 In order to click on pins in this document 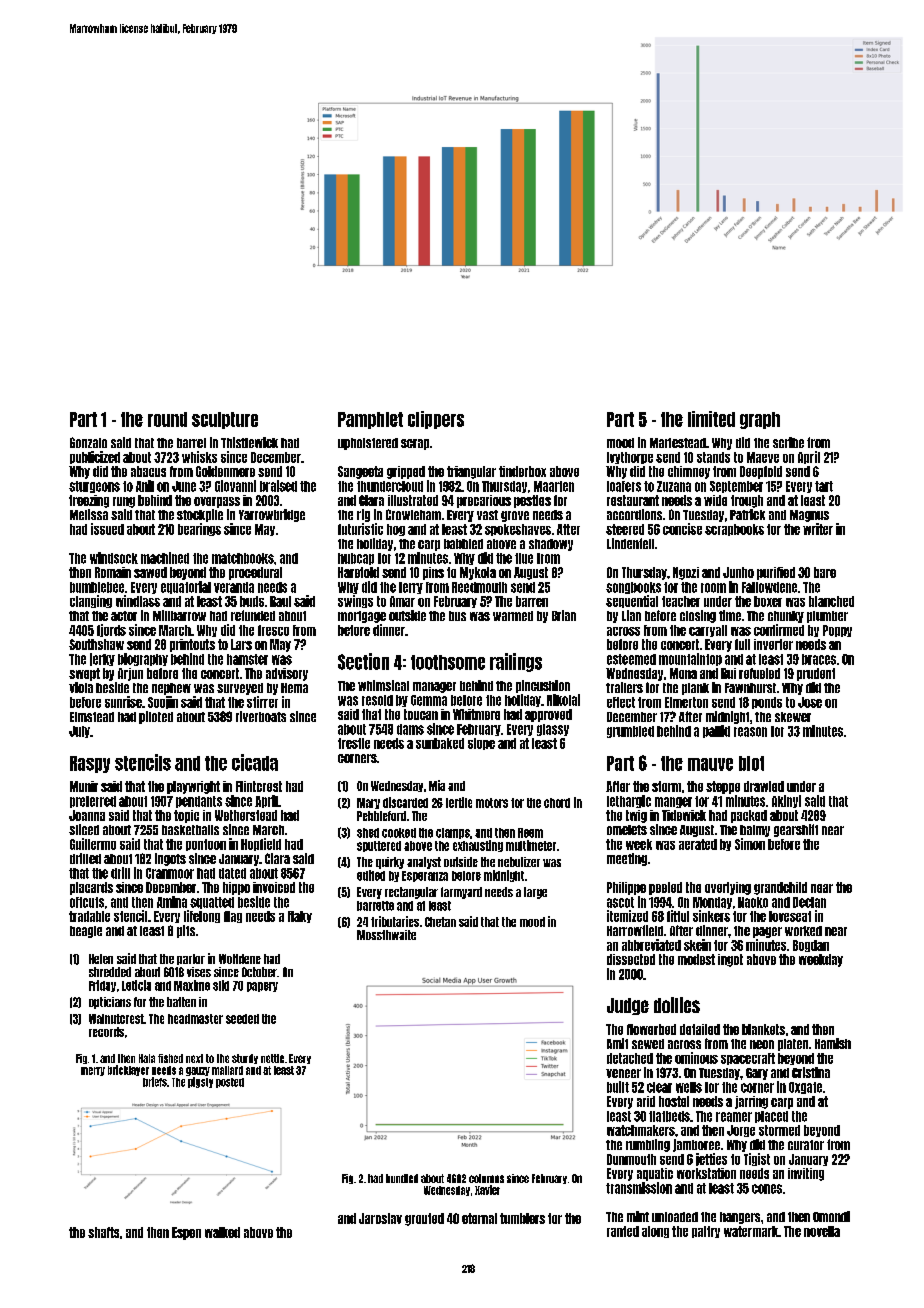, I will do `click(433, 573)`.
